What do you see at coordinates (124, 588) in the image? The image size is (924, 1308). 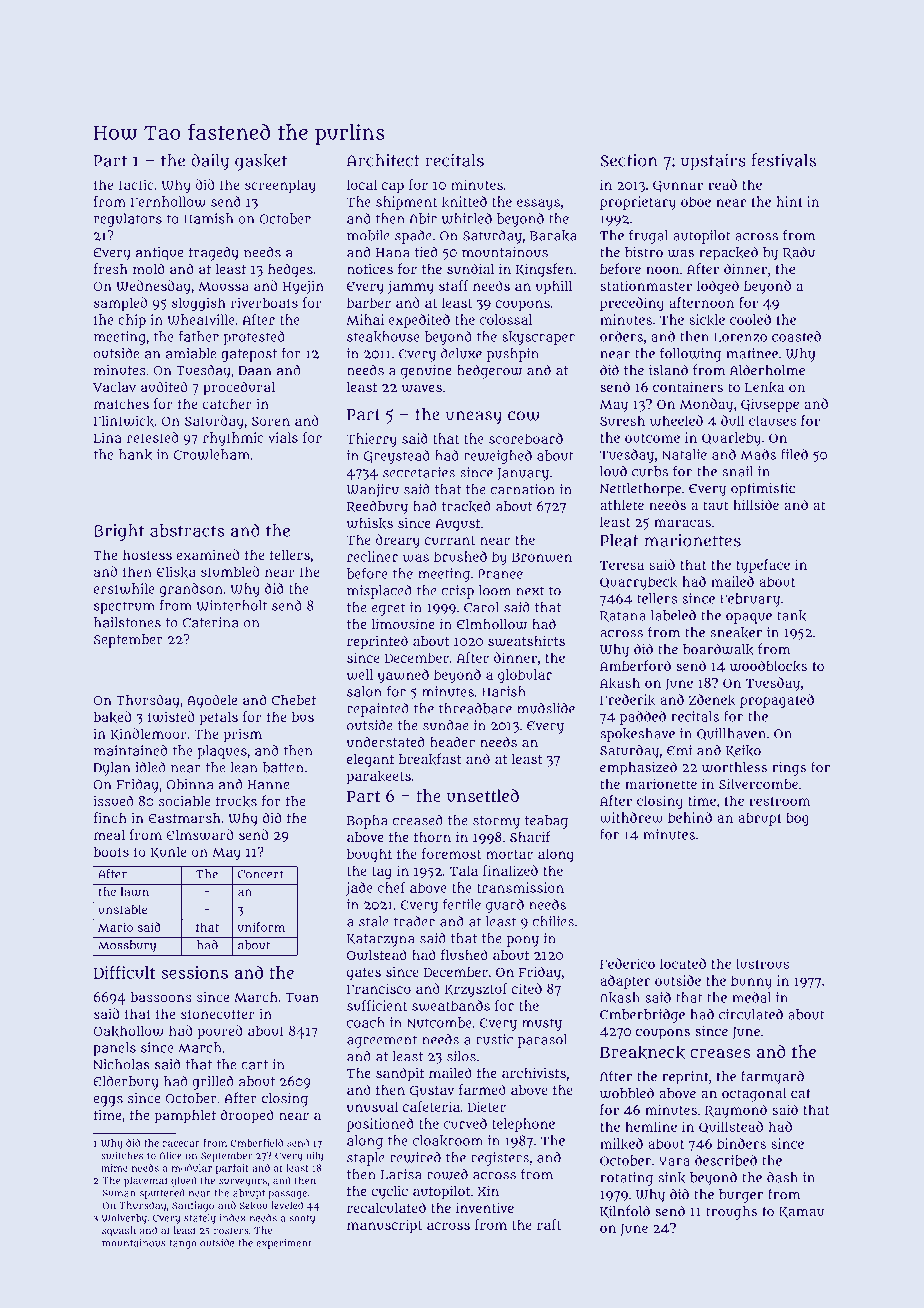 I see `erstwhile` at bounding box center [124, 588].
